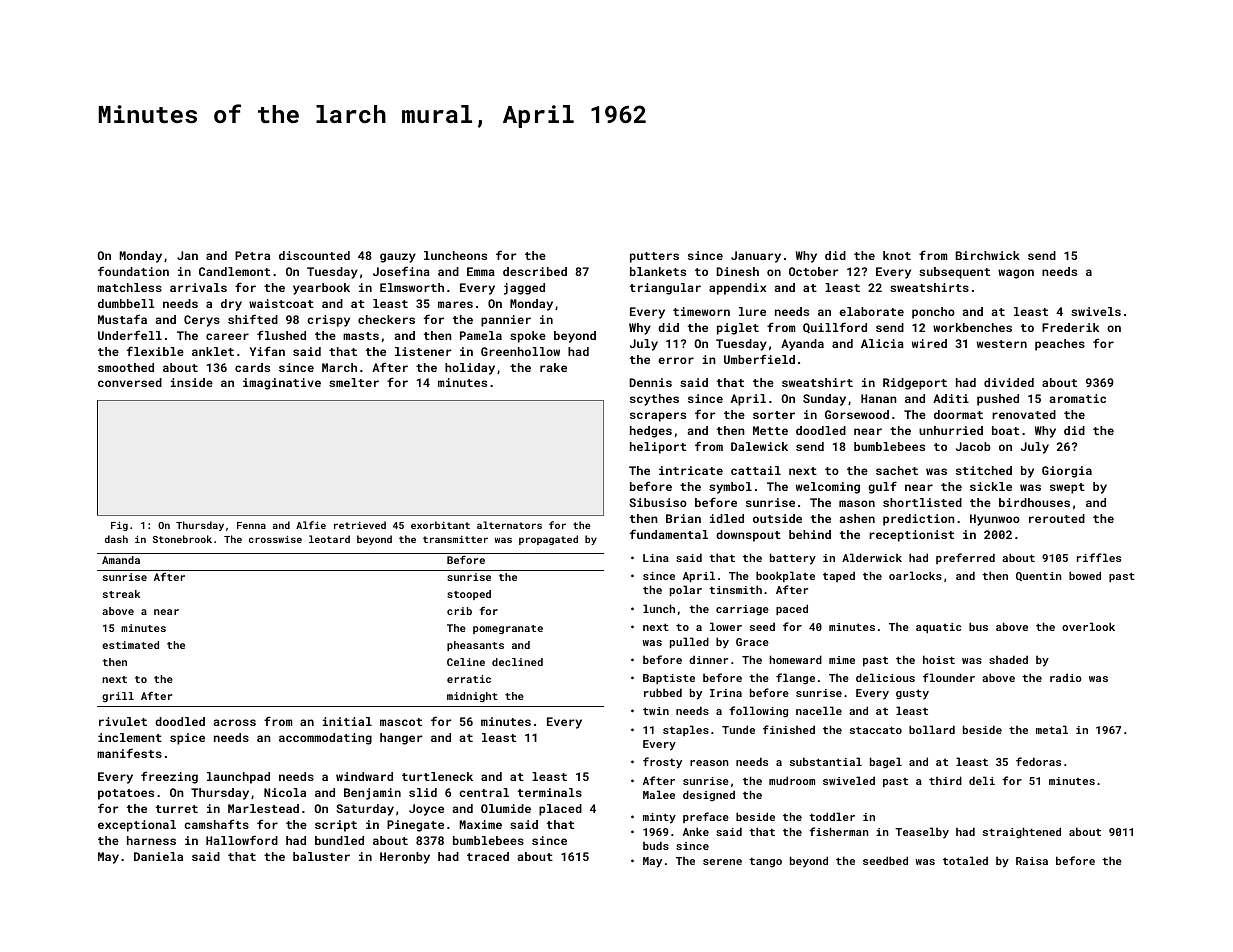  What do you see at coordinates (282, 384) in the page?
I see `imaginative` at bounding box center [282, 384].
